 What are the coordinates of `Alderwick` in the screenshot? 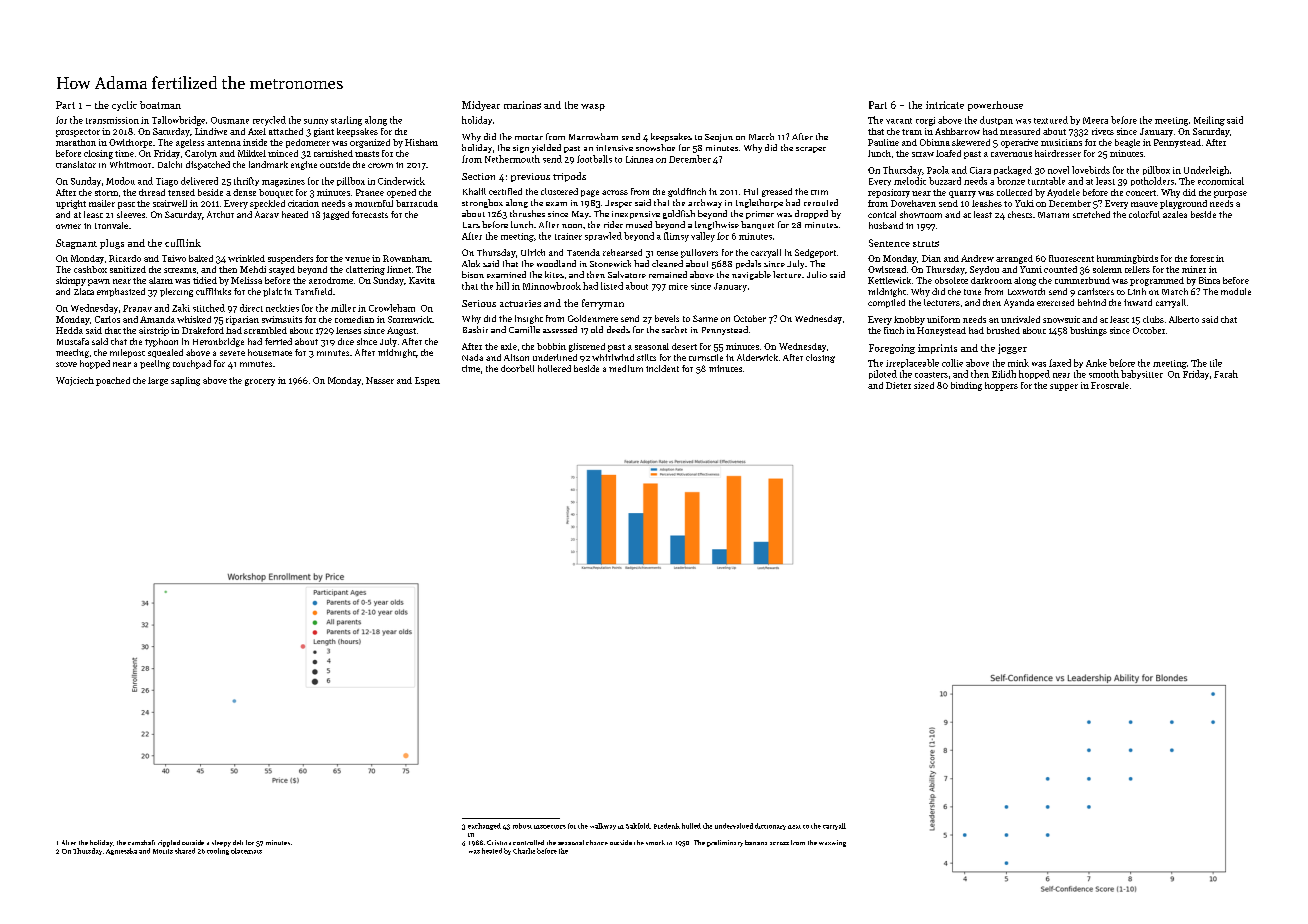 It's located at (757, 357).
